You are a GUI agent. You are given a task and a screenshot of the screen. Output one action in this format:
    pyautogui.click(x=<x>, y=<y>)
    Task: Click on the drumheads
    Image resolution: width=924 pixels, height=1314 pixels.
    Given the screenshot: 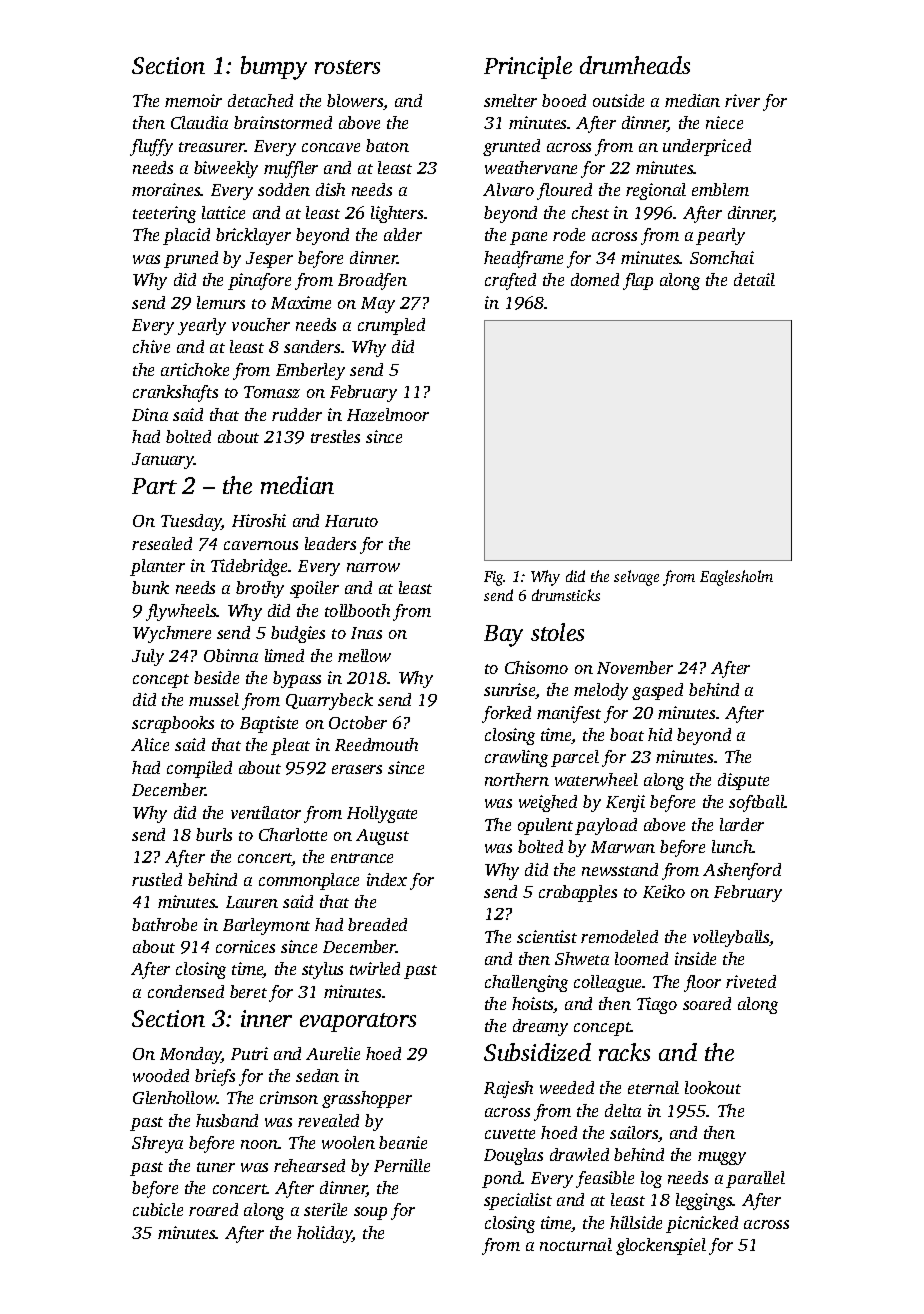 What is the action you would take?
    pyautogui.click(x=635, y=65)
